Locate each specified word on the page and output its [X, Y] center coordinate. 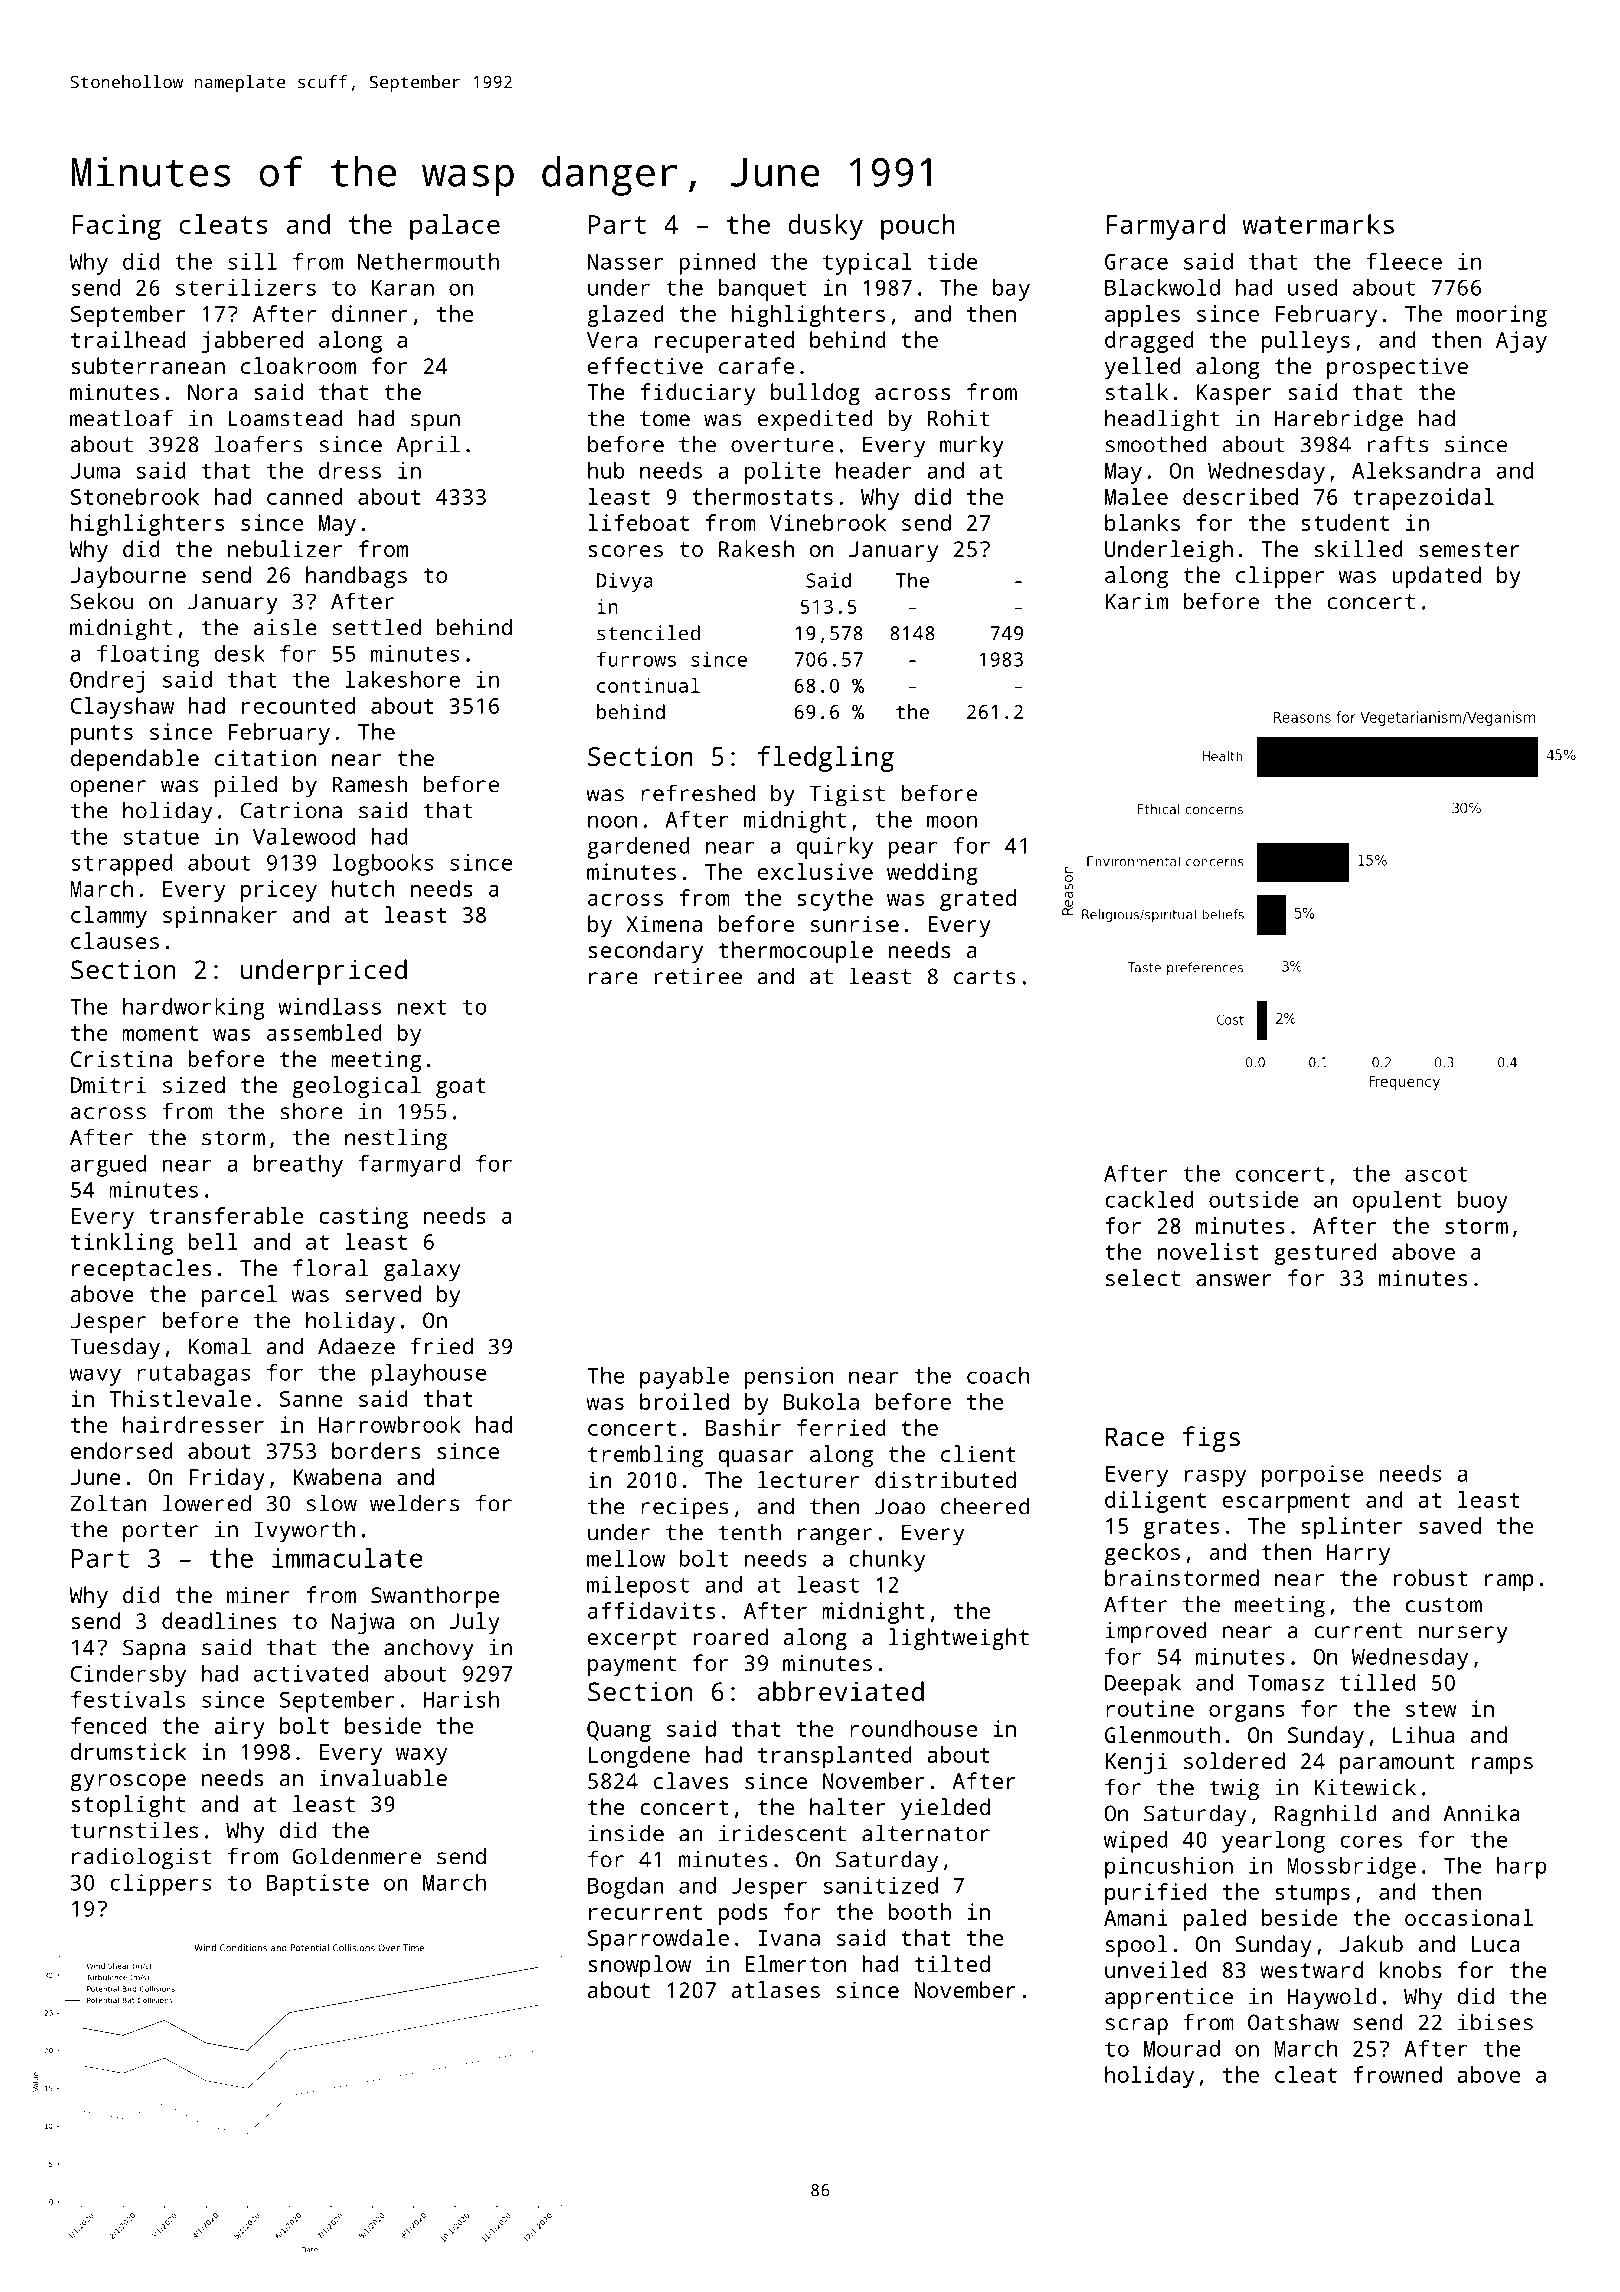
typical [867, 264]
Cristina [121, 1058]
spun [435, 423]
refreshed [698, 793]
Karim [1137, 601]
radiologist [141, 1858]
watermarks [1318, 224]
